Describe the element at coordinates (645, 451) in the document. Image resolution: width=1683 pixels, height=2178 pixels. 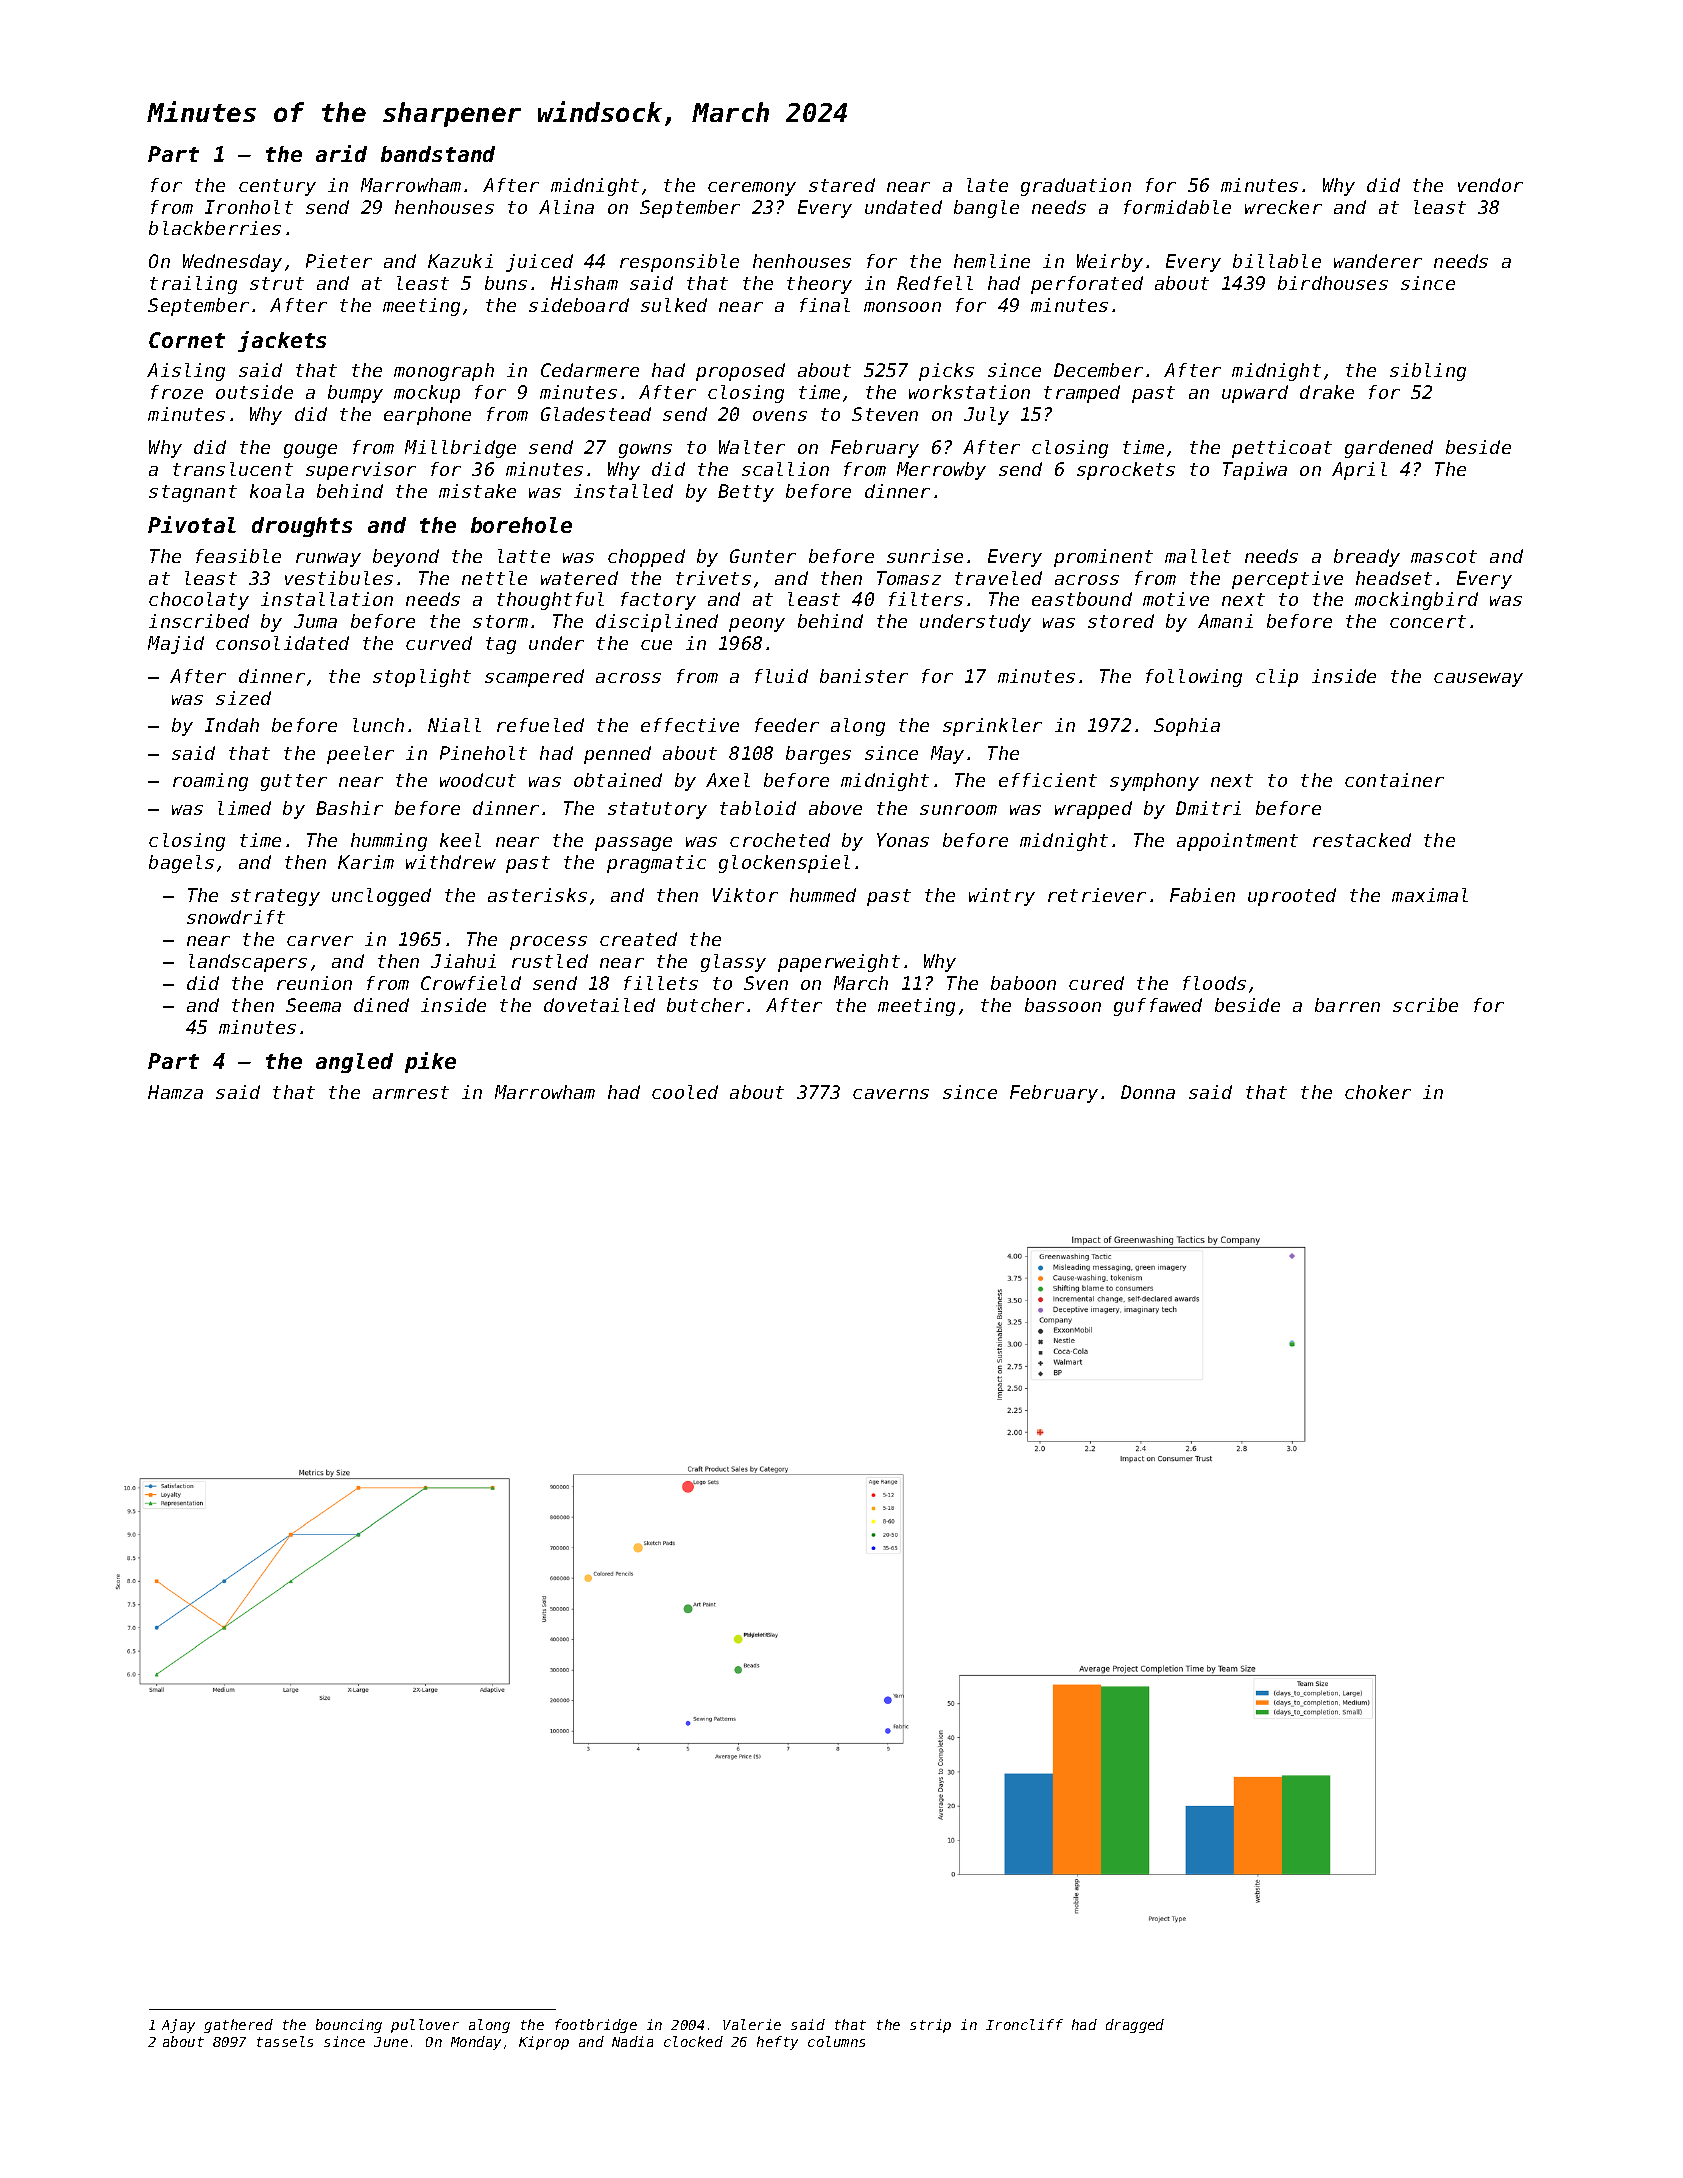
I see `gowns` at that location.
